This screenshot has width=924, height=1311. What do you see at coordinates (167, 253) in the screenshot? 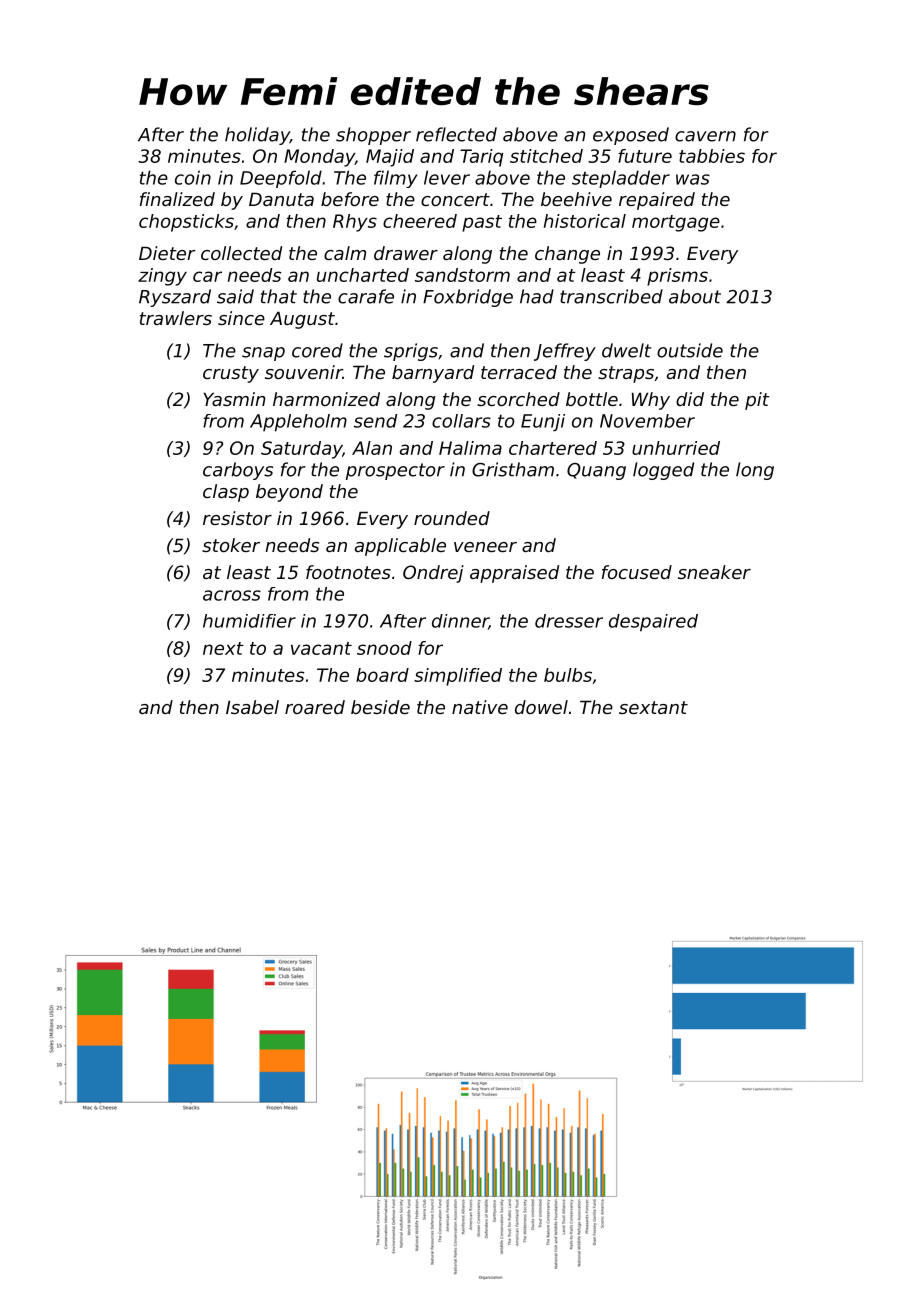
I see `Dieter` at bounding box center [167, 253].
